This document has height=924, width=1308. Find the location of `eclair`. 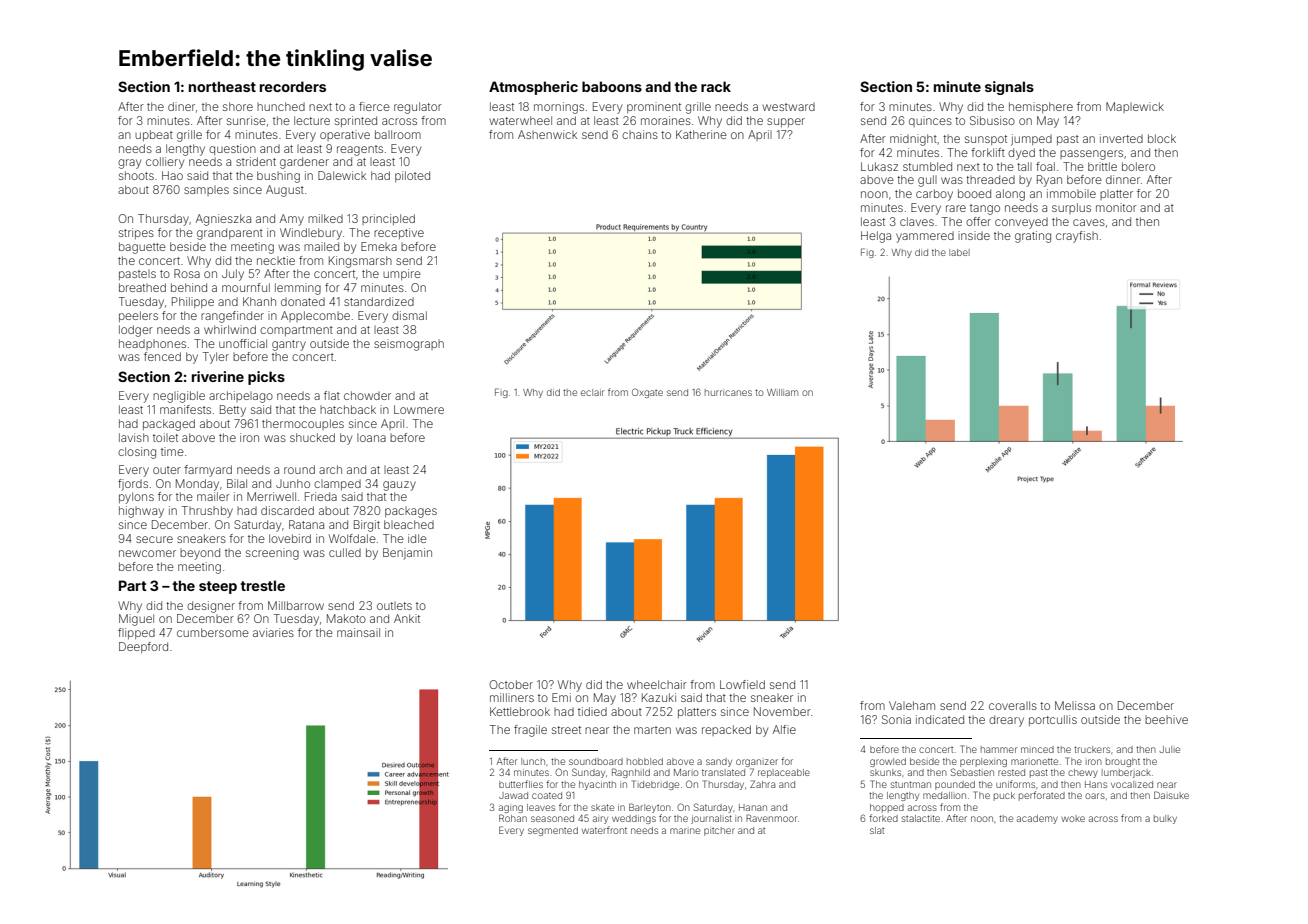

eclair is located at coordinates (592, 392).
